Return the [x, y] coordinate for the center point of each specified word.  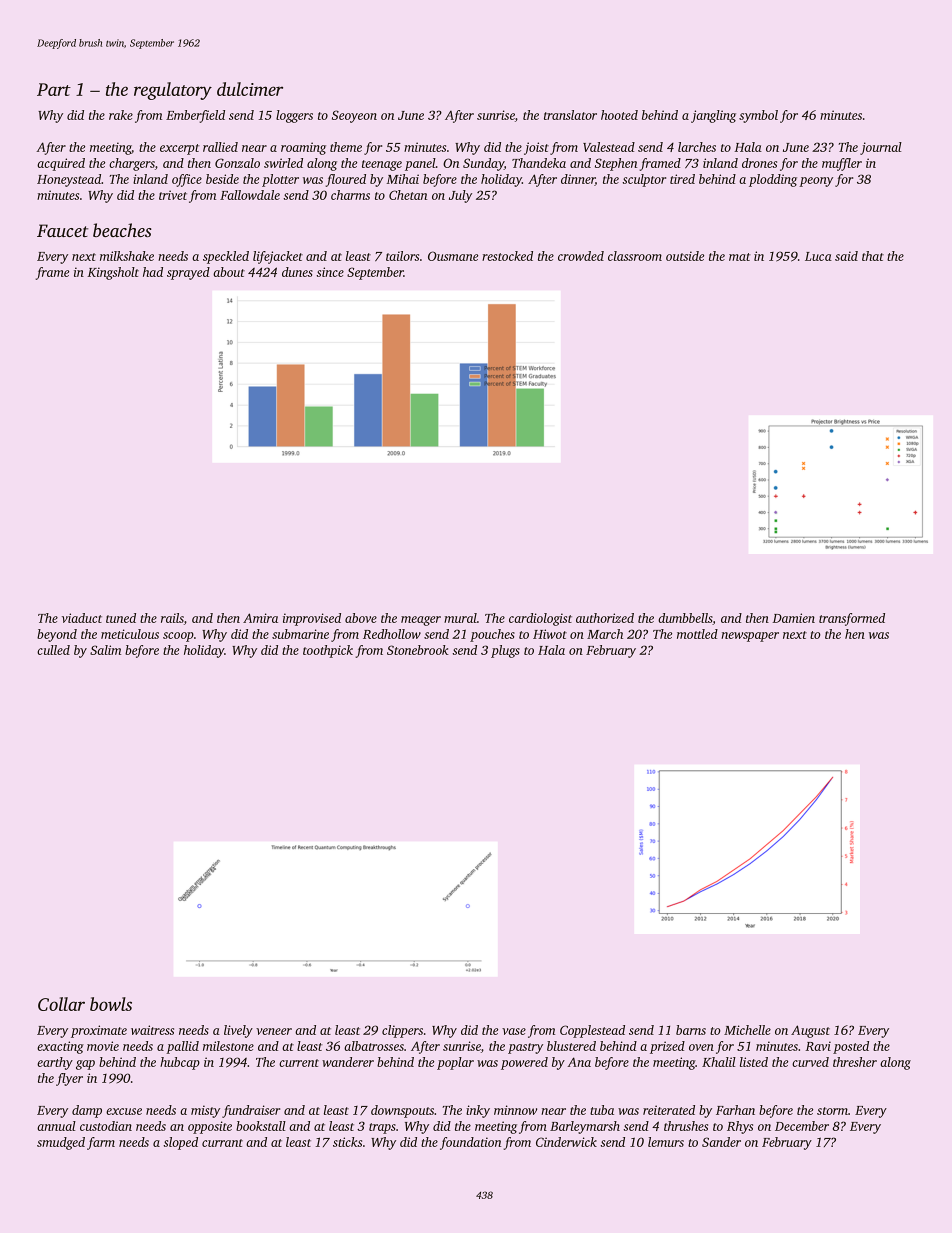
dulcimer [250, 89]
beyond [57, 635]
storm [832, 1111]
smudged [61, 1143]
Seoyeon [354, 116]
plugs [505, 651]
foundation [470, 1143]
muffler [842, 164]
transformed [852, 619]
